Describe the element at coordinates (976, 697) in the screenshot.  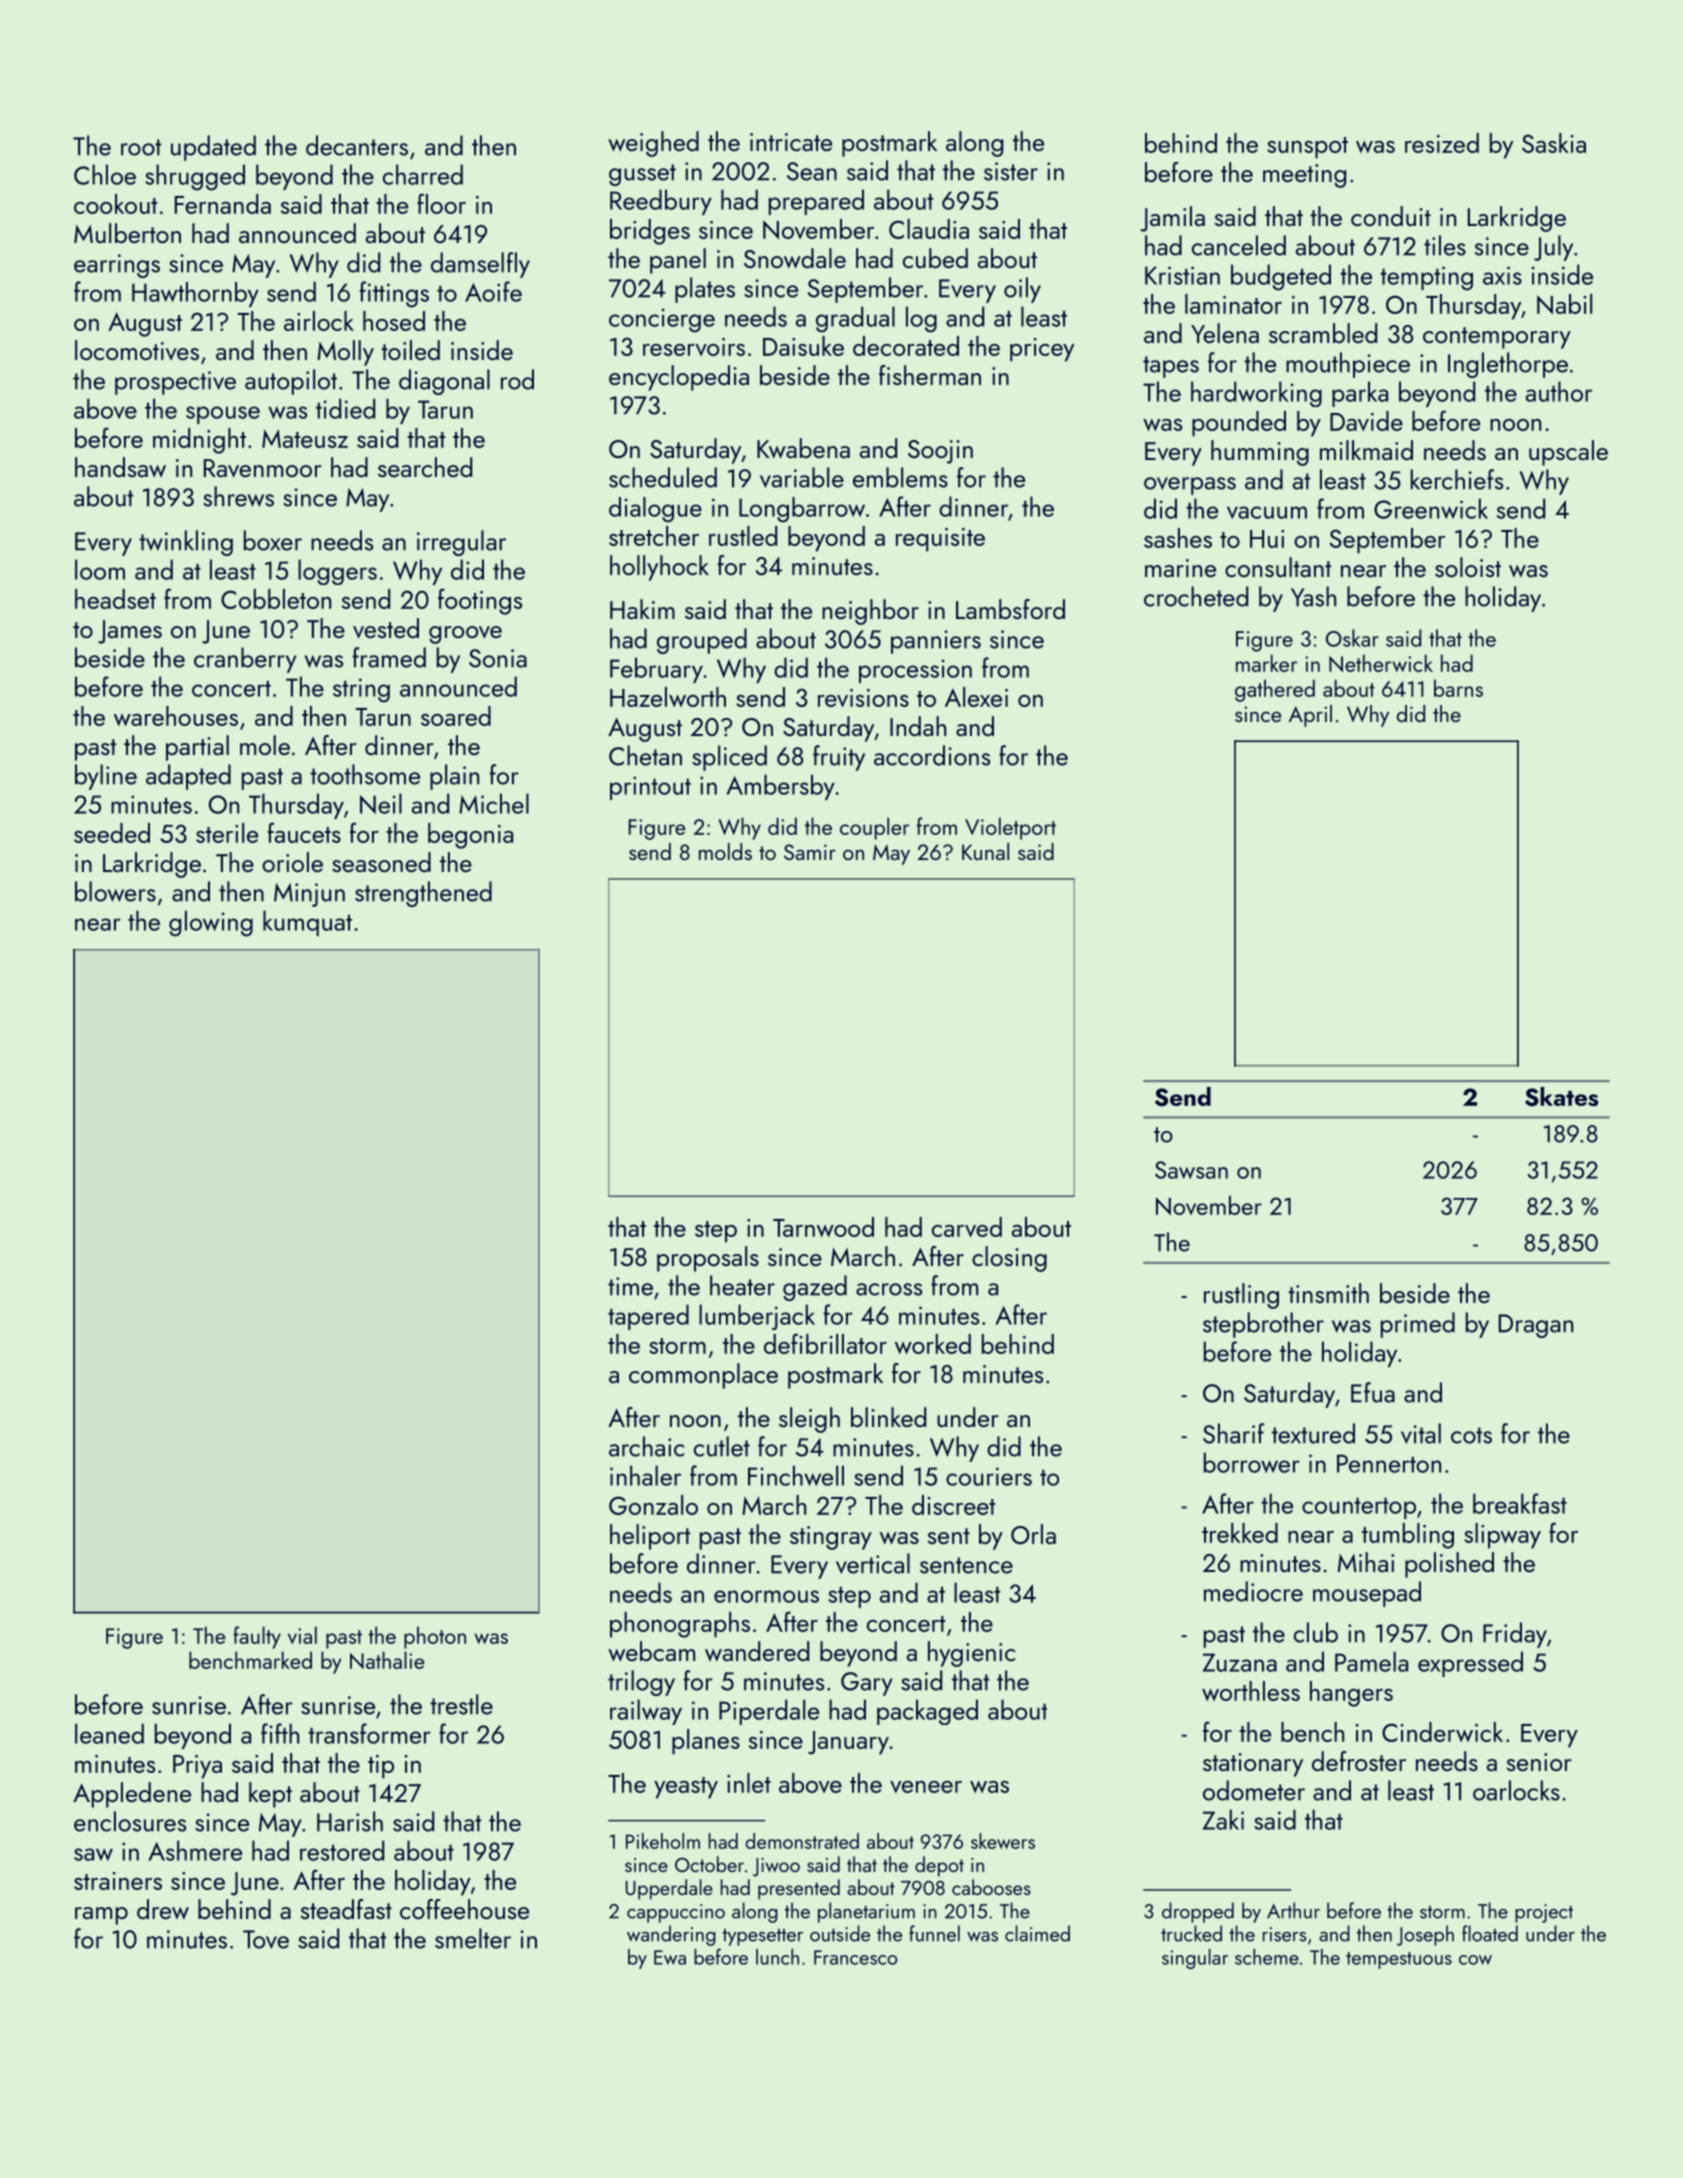
I see `Alexei` at that location.
